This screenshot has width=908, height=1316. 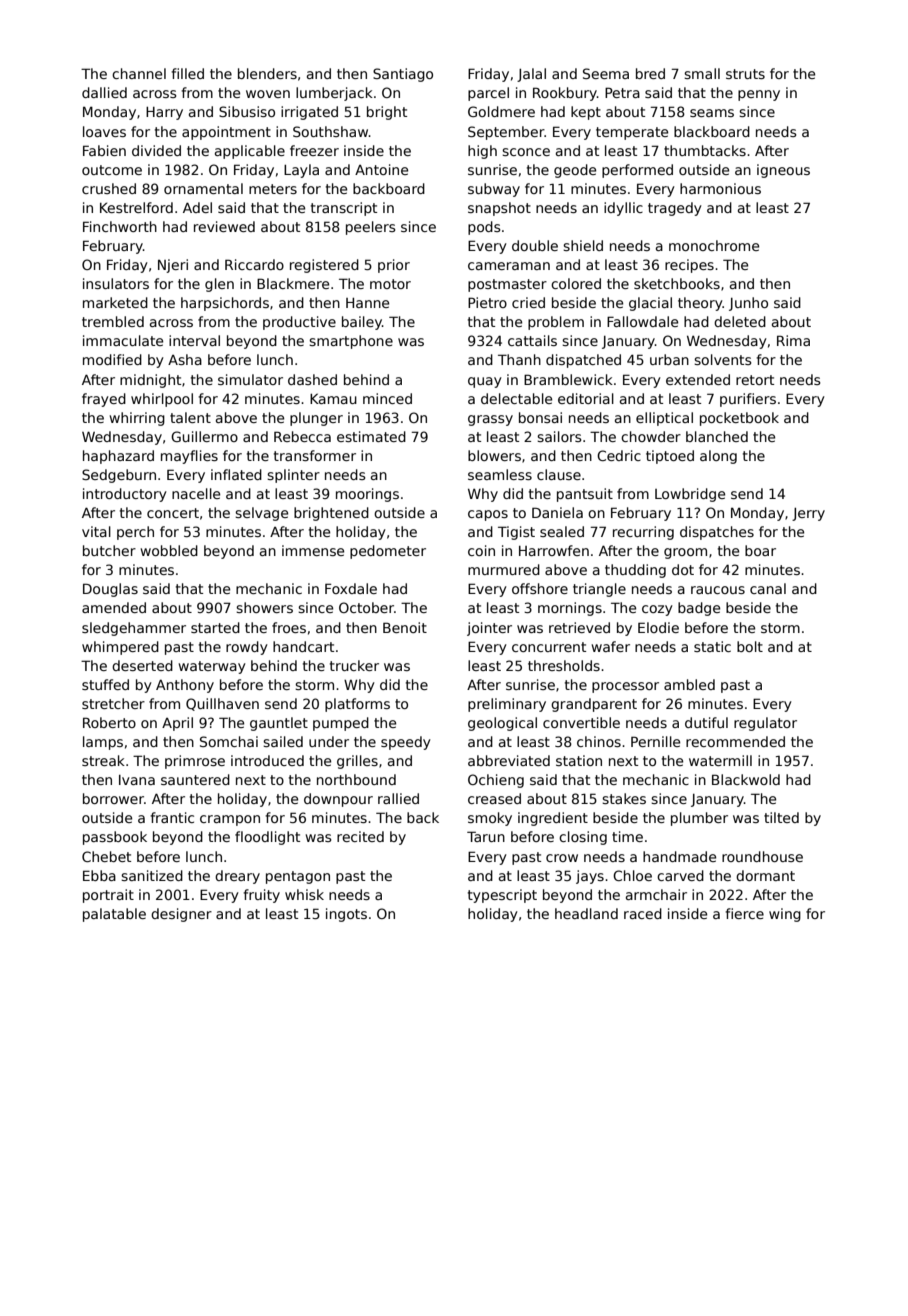 I want to click on designer, so click(x=181, y=915).
